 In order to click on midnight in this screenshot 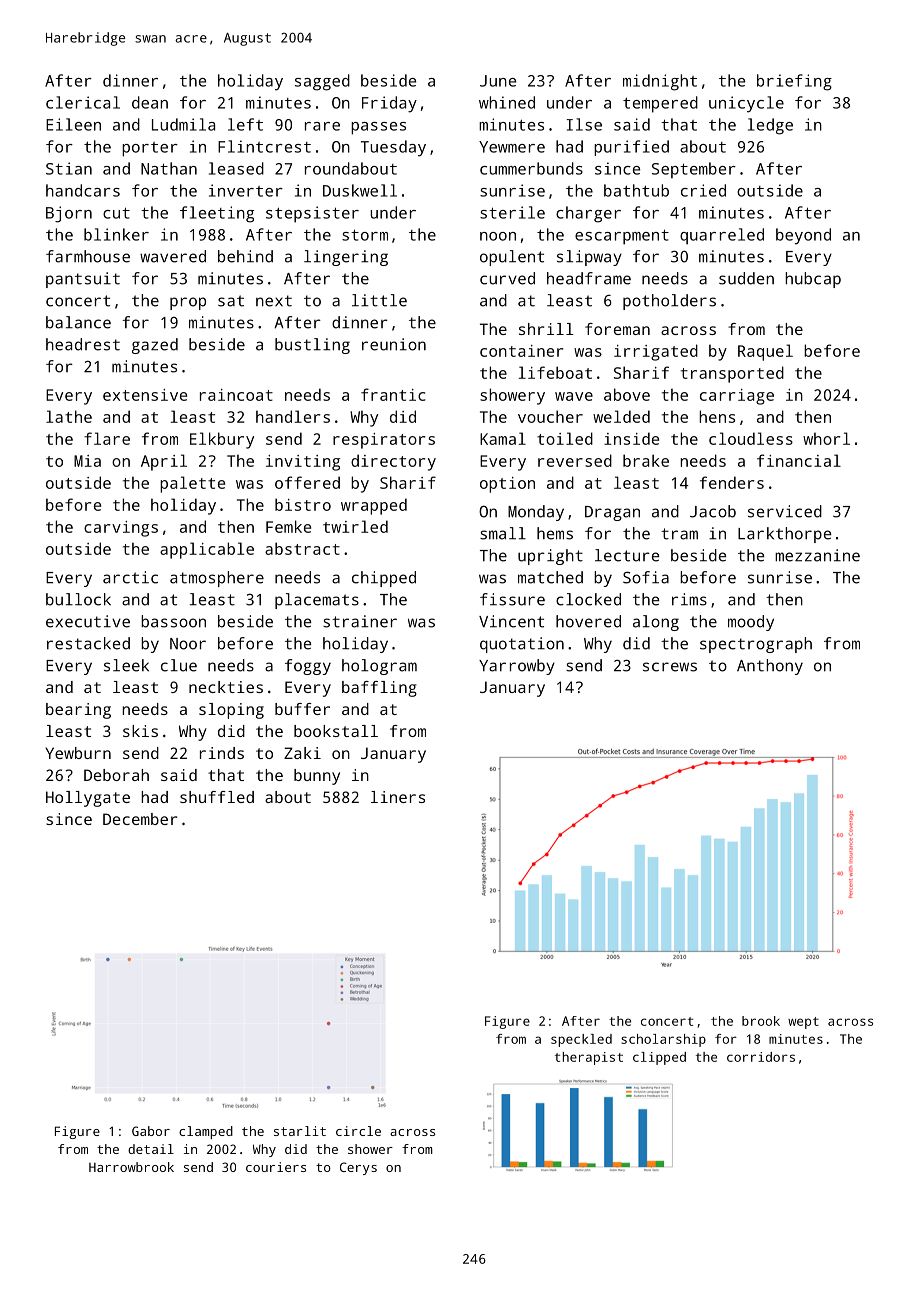, I will do `click(660, 82)`.
